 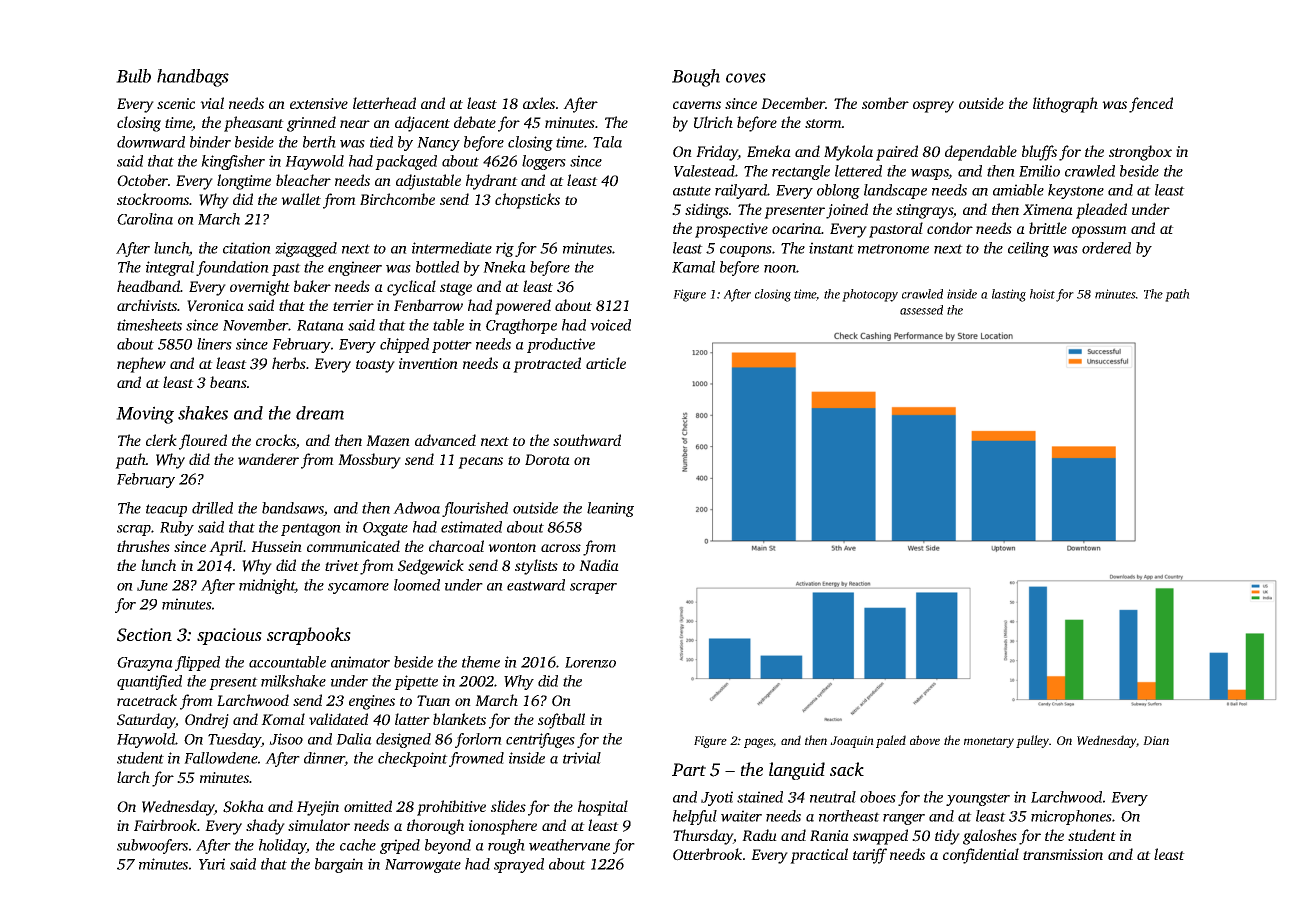 What do you see at coordinates (1156, 740) in the screenshot?
I see `Dian` at bounding box center [1156, 740].
